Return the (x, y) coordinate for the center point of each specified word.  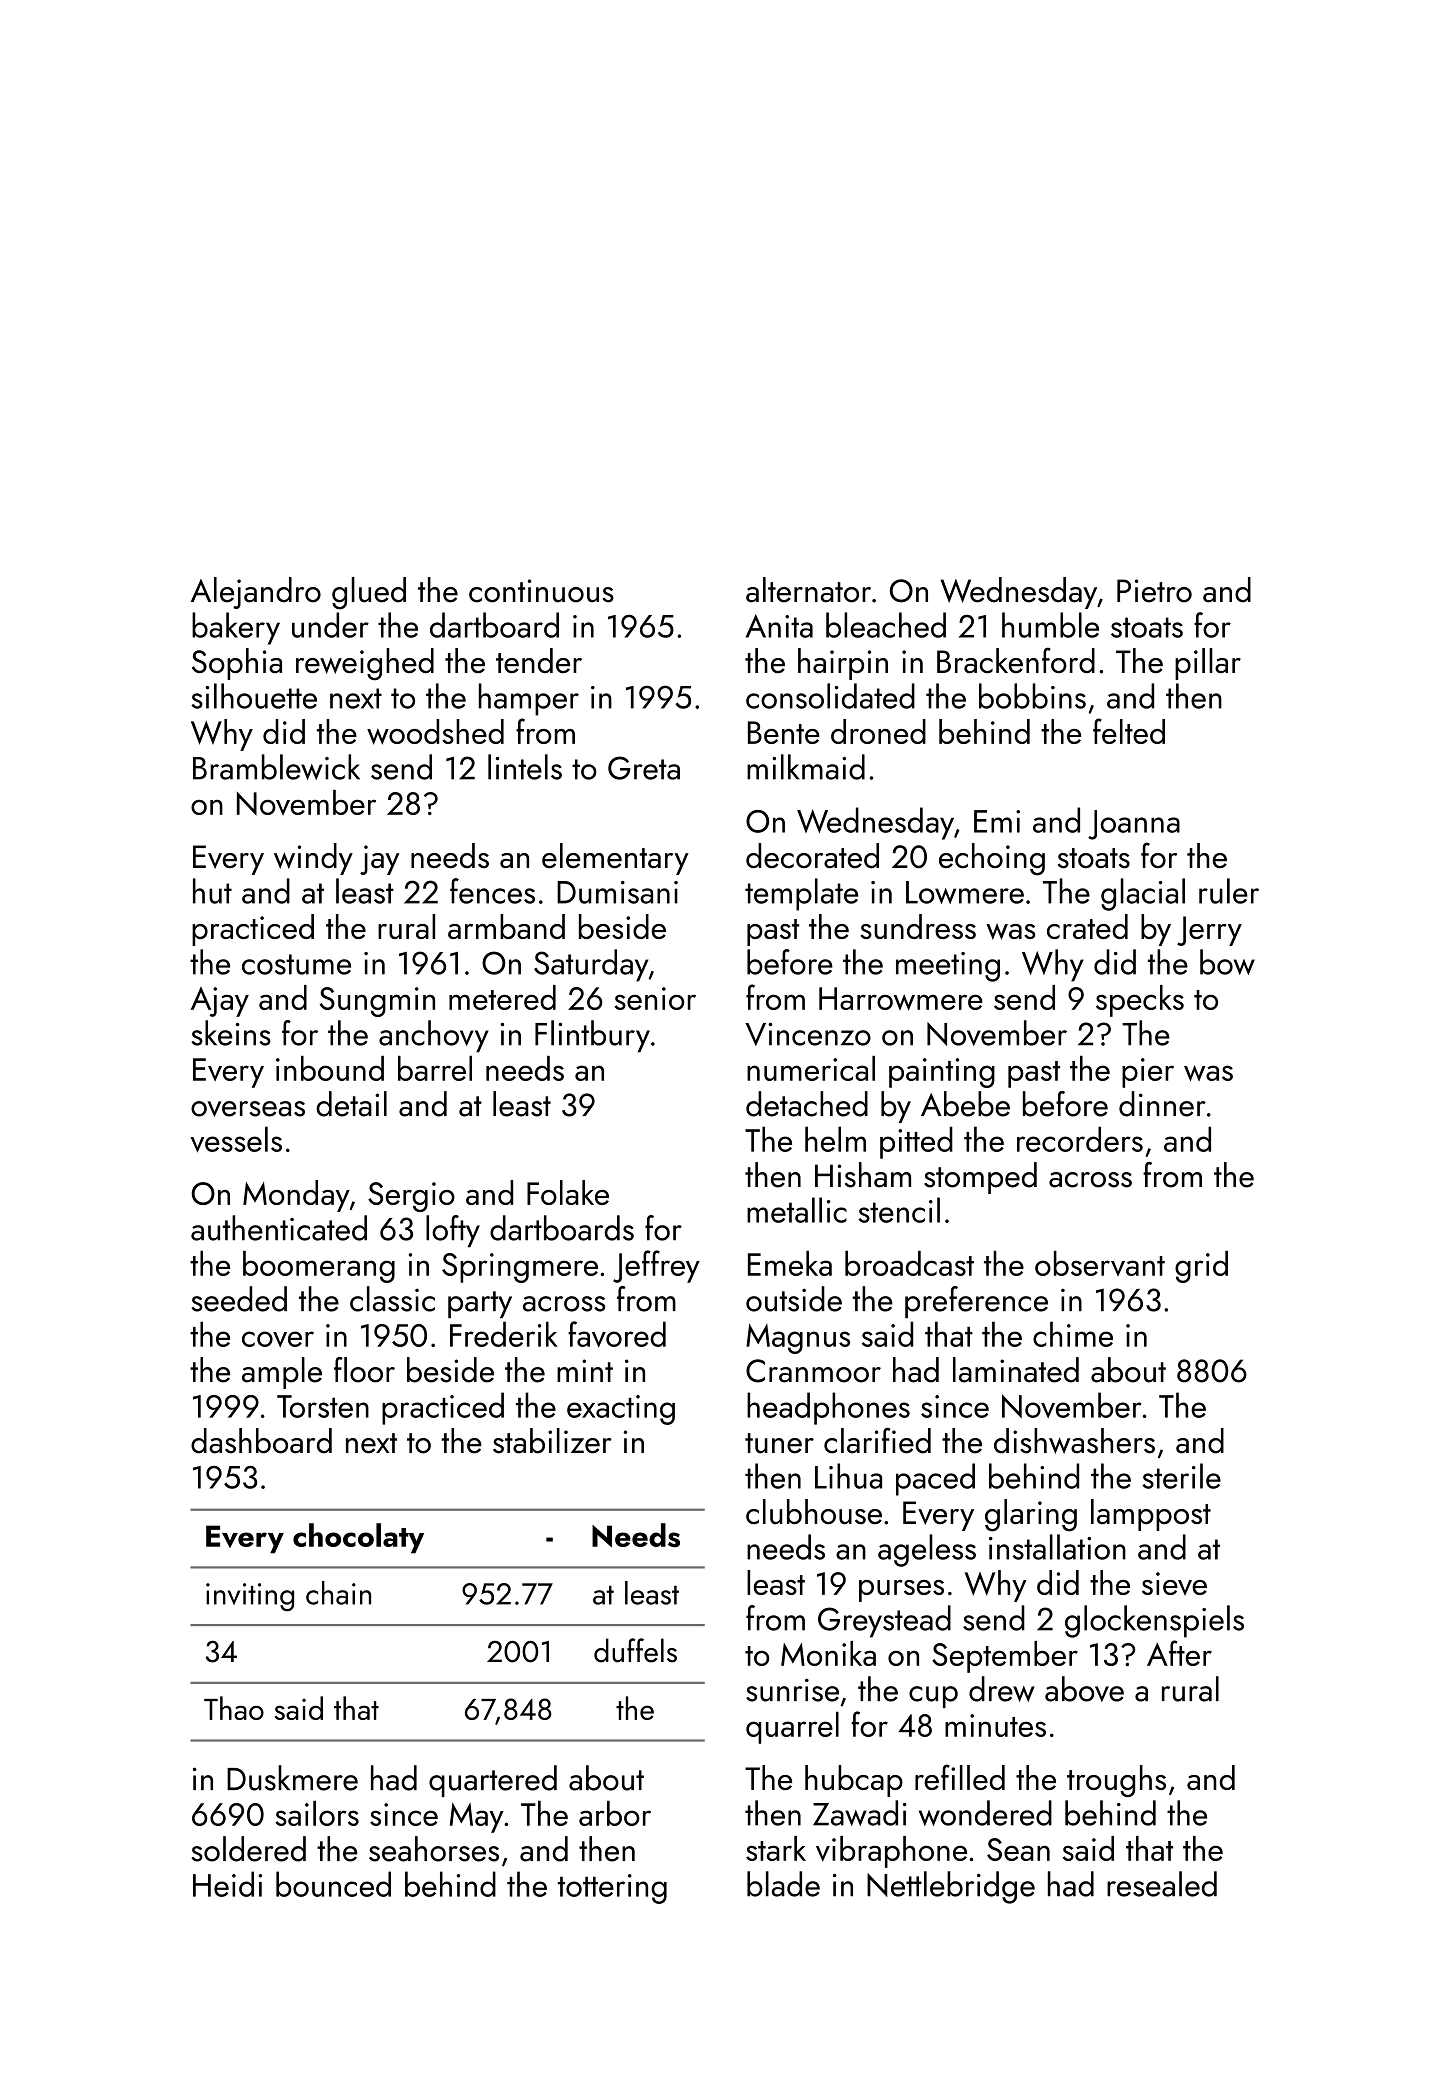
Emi (997, 821)
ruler (1229, 891)
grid (1201, 1267)
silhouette (254, 696)
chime (1073, 1334)
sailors (317, 1813)
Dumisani (617, 892)
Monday (296, 1196)
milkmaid (806, 767)
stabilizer (552, 1441)
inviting (250, 1597)
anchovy (434, 1036)
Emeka (790, 1263)
